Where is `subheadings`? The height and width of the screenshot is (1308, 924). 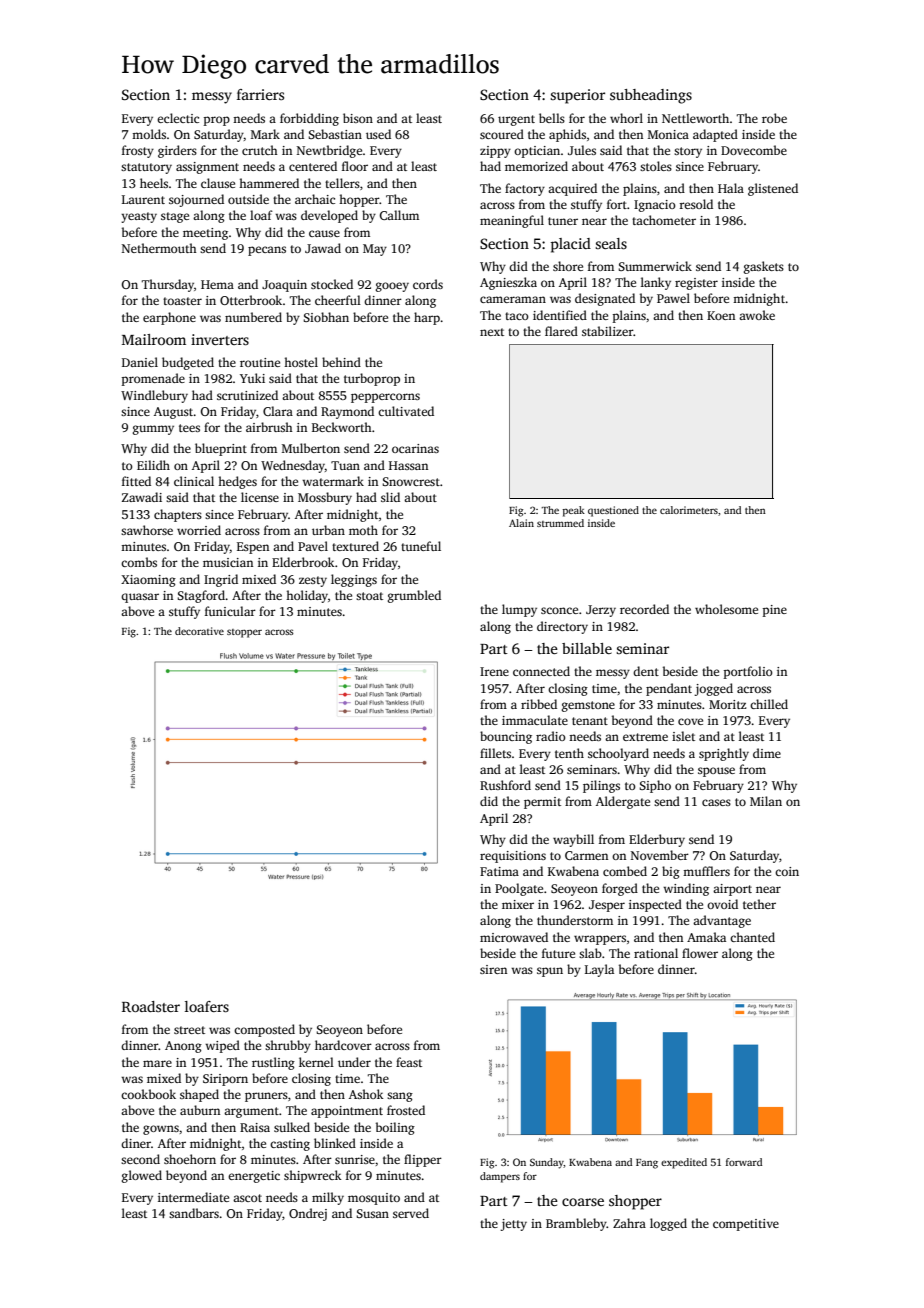
subheadings is located at coordinates (651, 96).
